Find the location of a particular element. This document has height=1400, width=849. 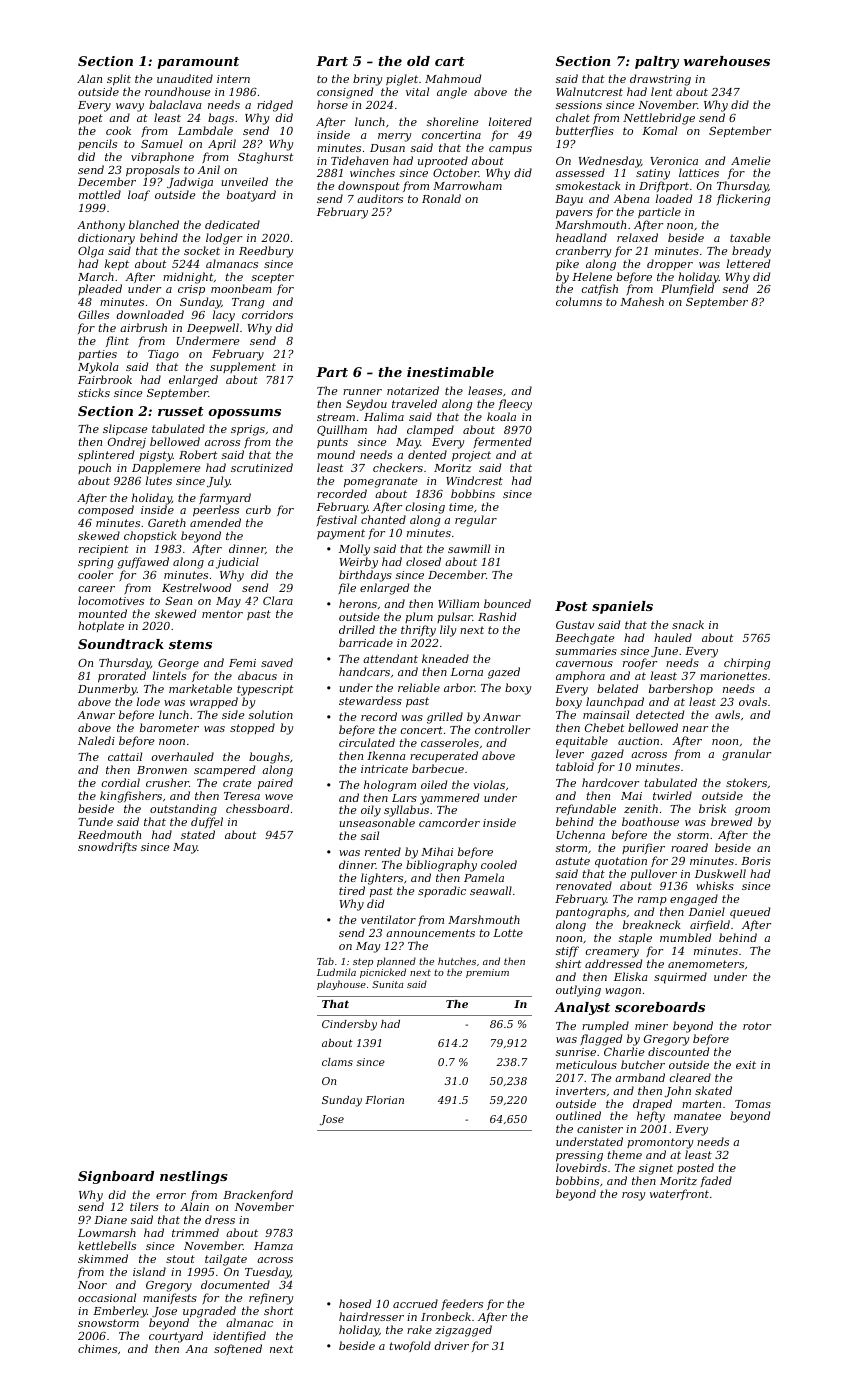

balaclava is located at coordinates (175, 104).
